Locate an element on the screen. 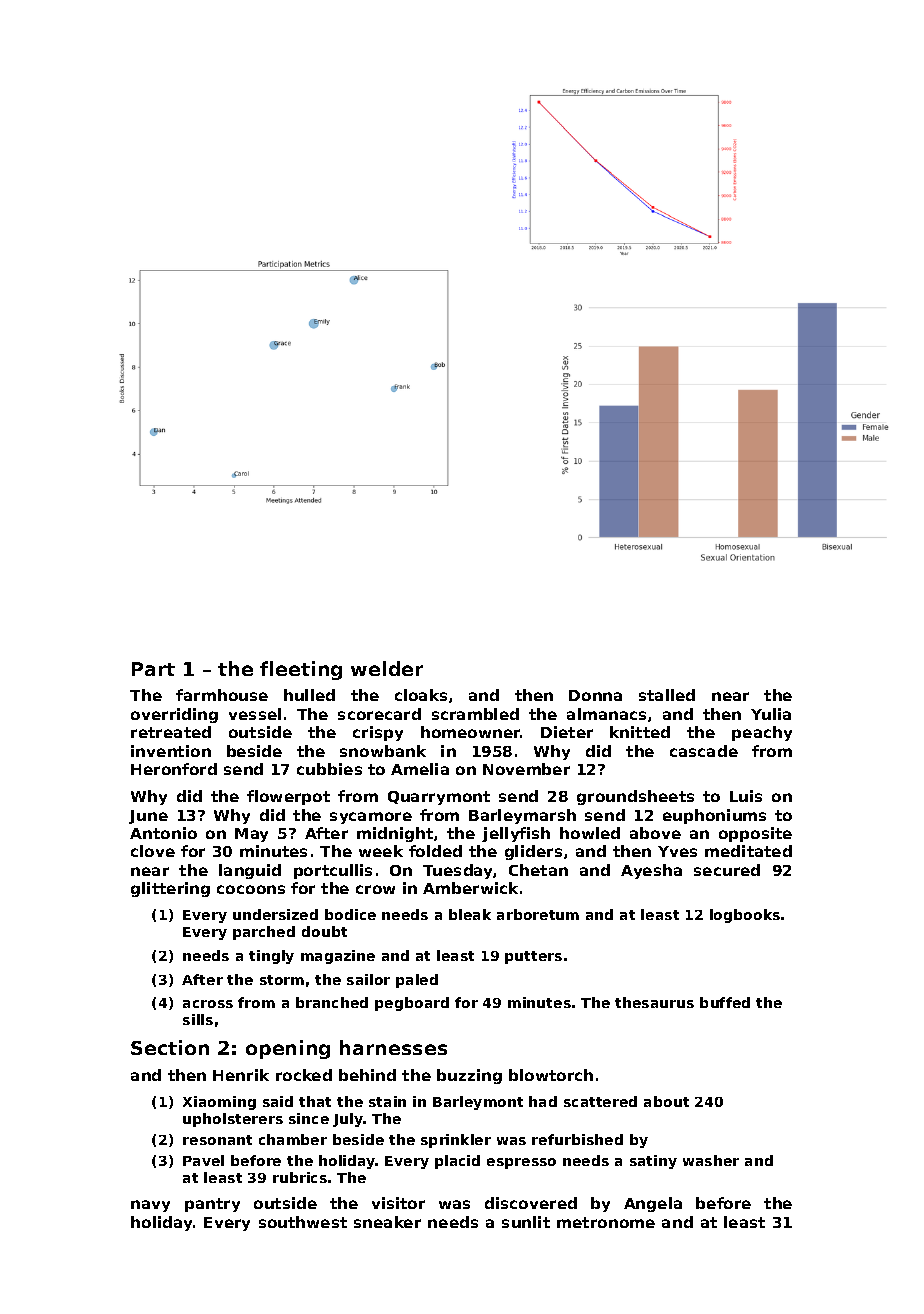 The height and width of the screenshot is (1314, 924). knitted is located at coordinates (640, 732).
